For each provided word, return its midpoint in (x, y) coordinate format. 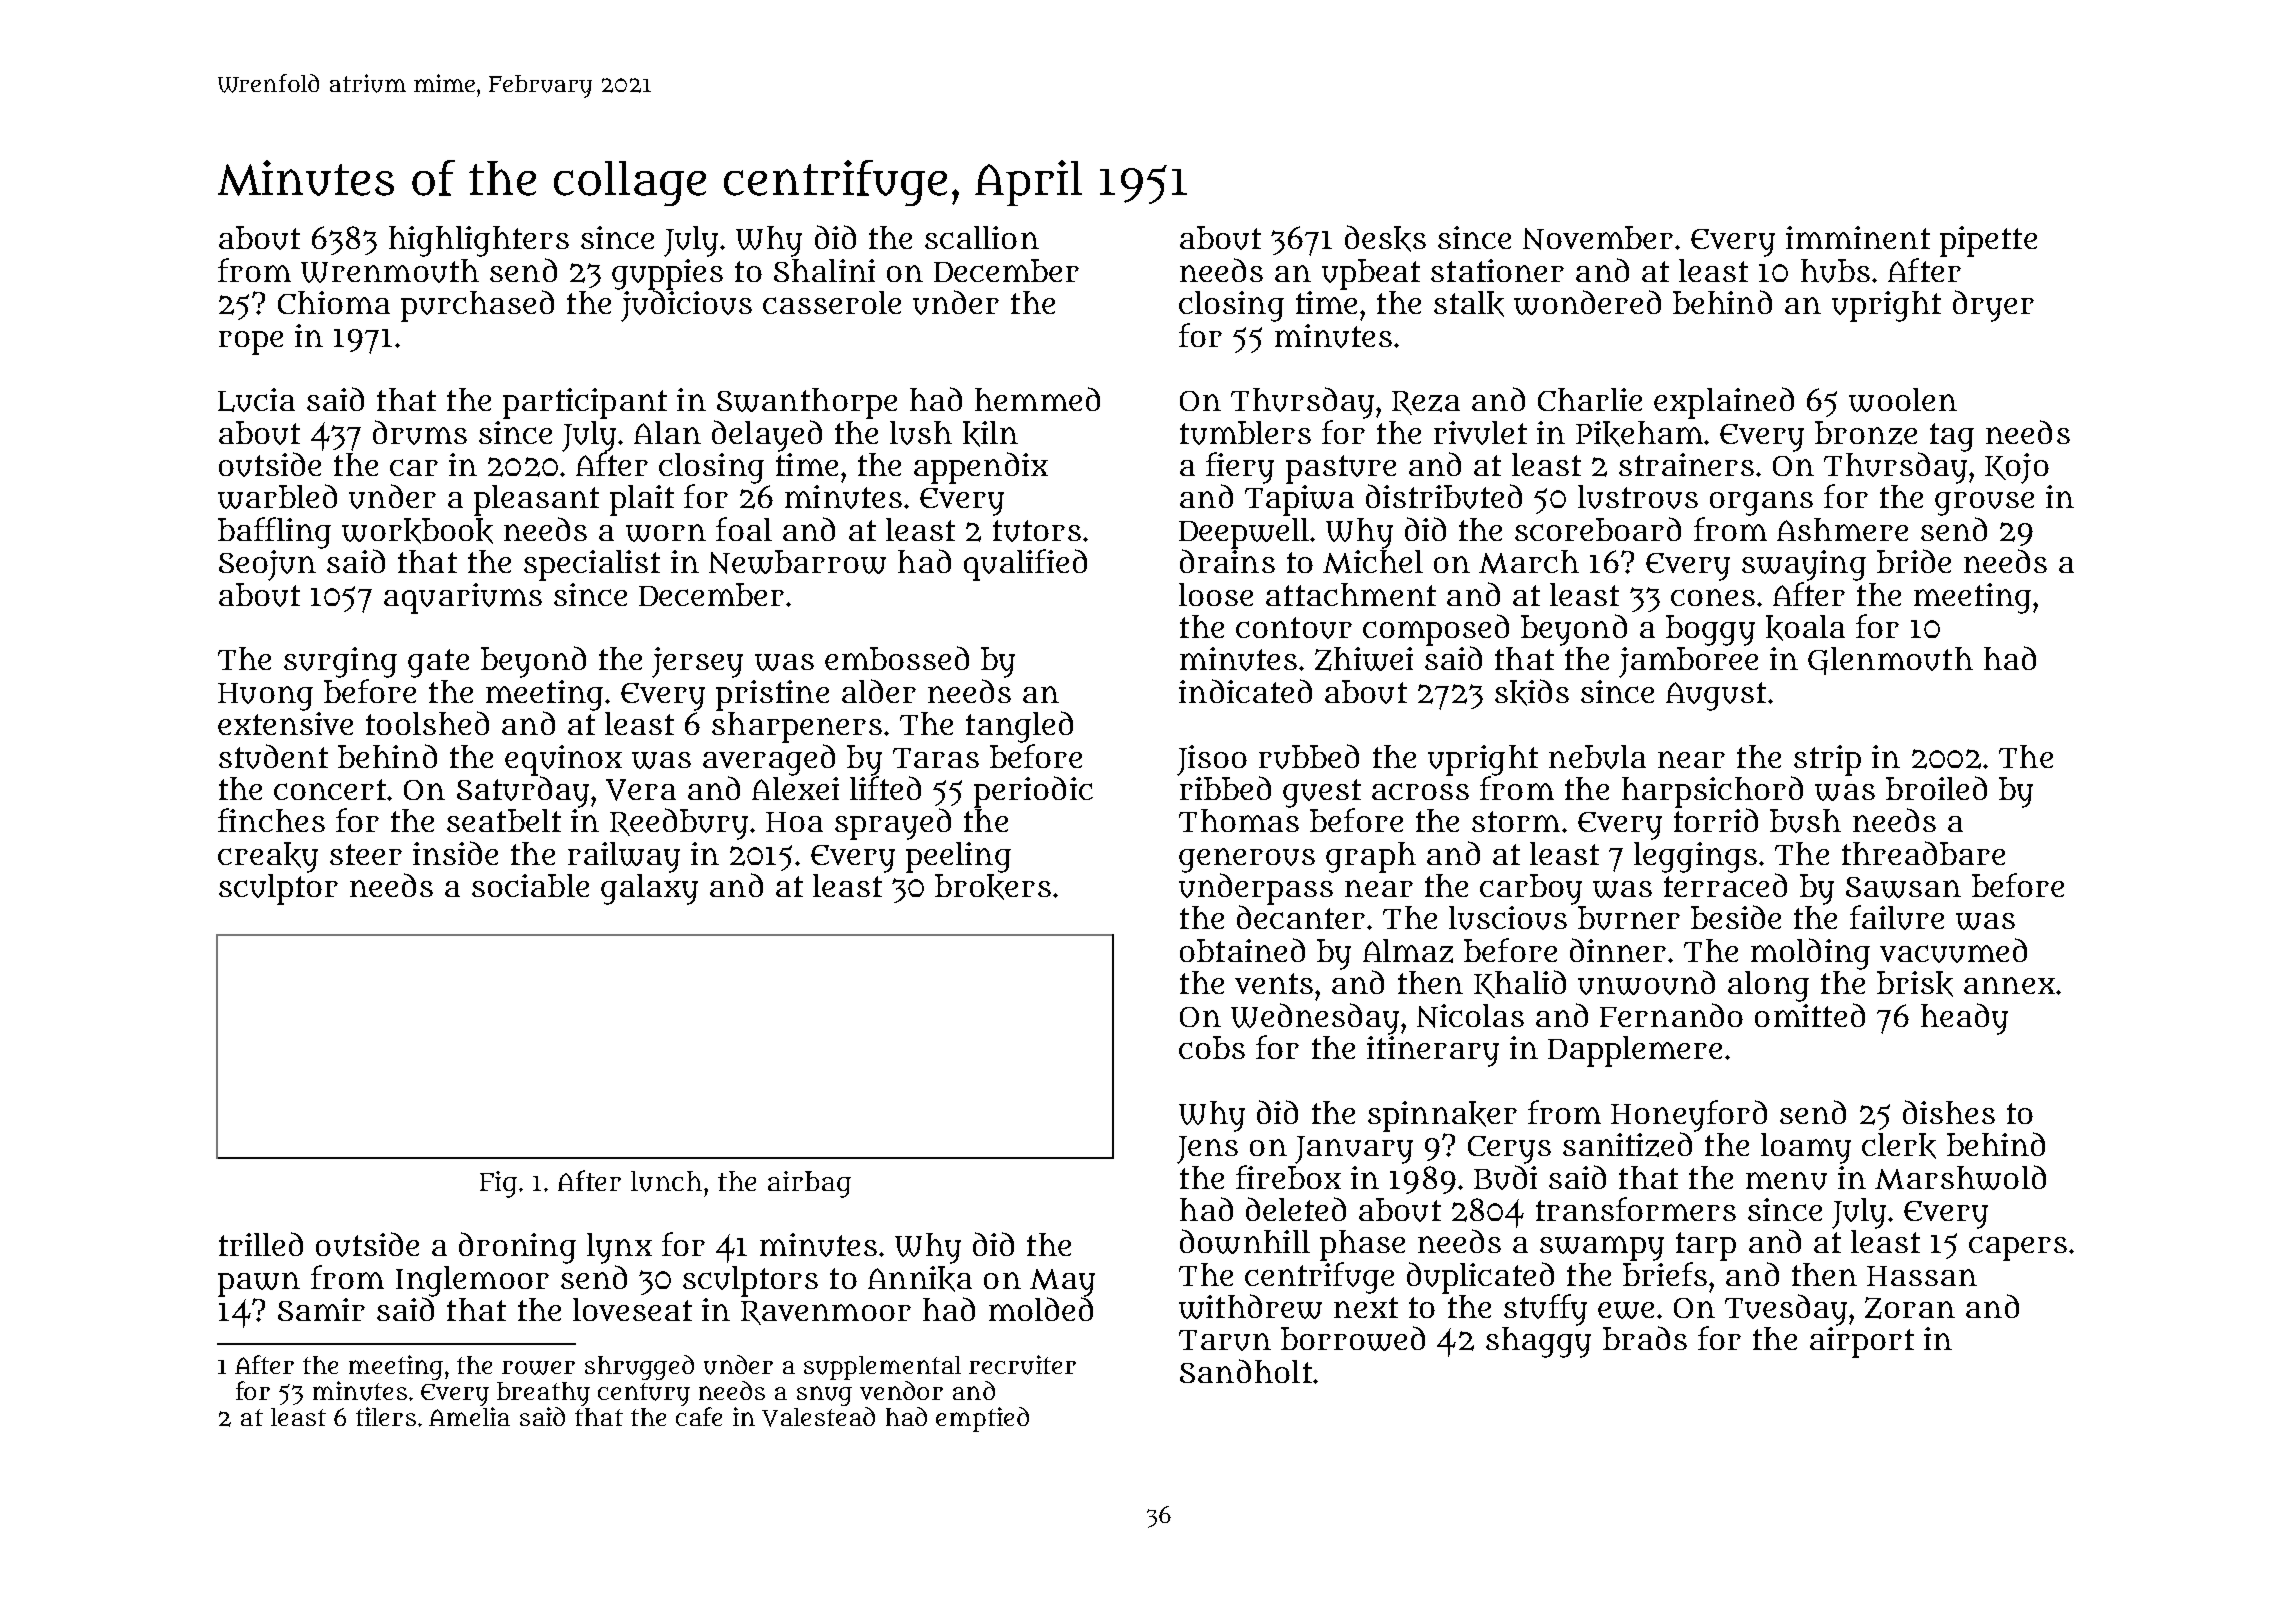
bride (1914, 561)
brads (1645, 1338)
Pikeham (1639, 434)
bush (1805, 821)
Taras (936, 758)
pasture (1341, 469)
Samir (321, 1309)
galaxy (649, 889)
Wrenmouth (390, 271)
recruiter (1022, 1365)
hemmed (1037, 399)
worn (666, 533)
